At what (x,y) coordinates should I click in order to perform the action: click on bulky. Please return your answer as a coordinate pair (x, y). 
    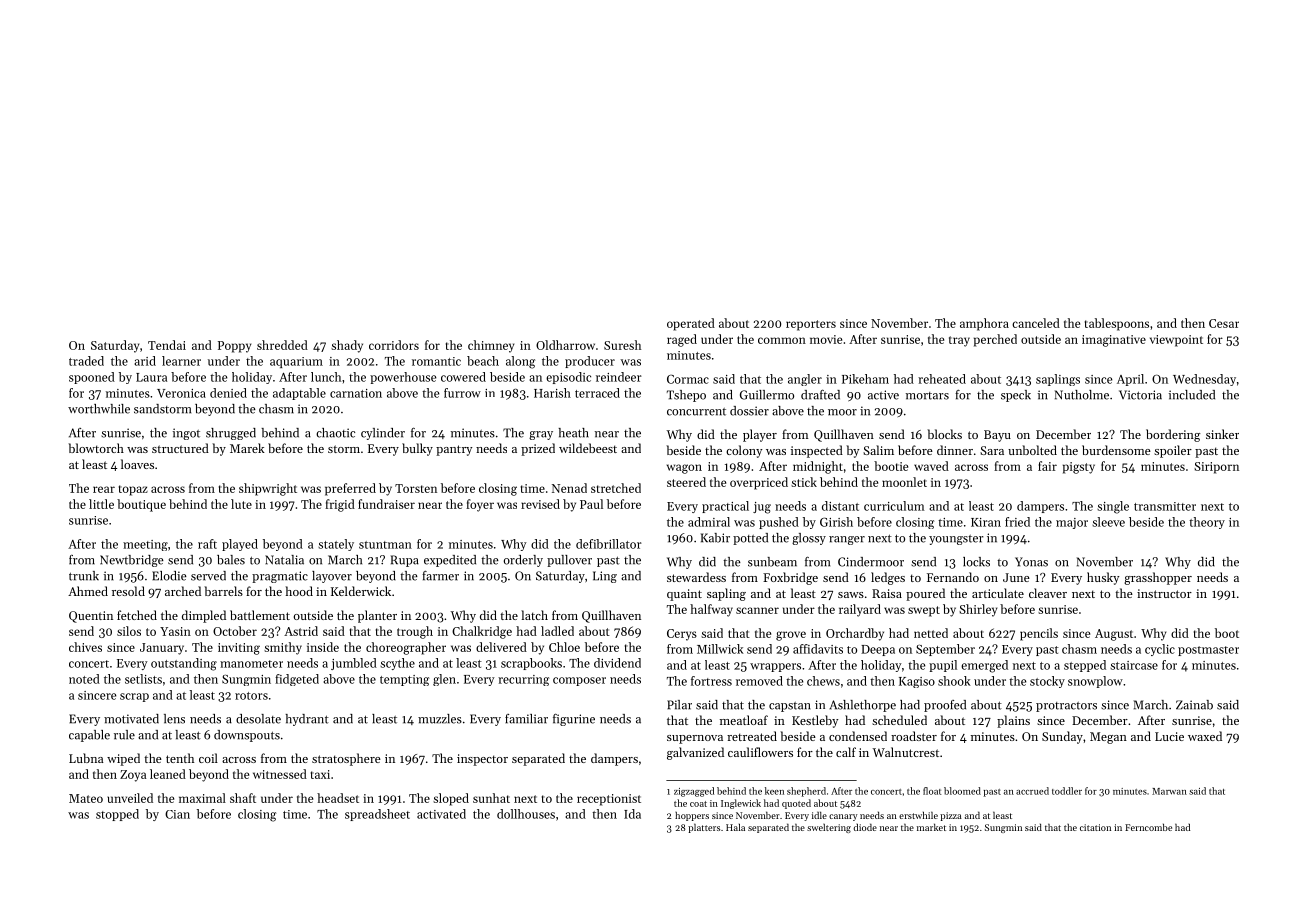
    Looking at the image, I should click on (417, 449).
